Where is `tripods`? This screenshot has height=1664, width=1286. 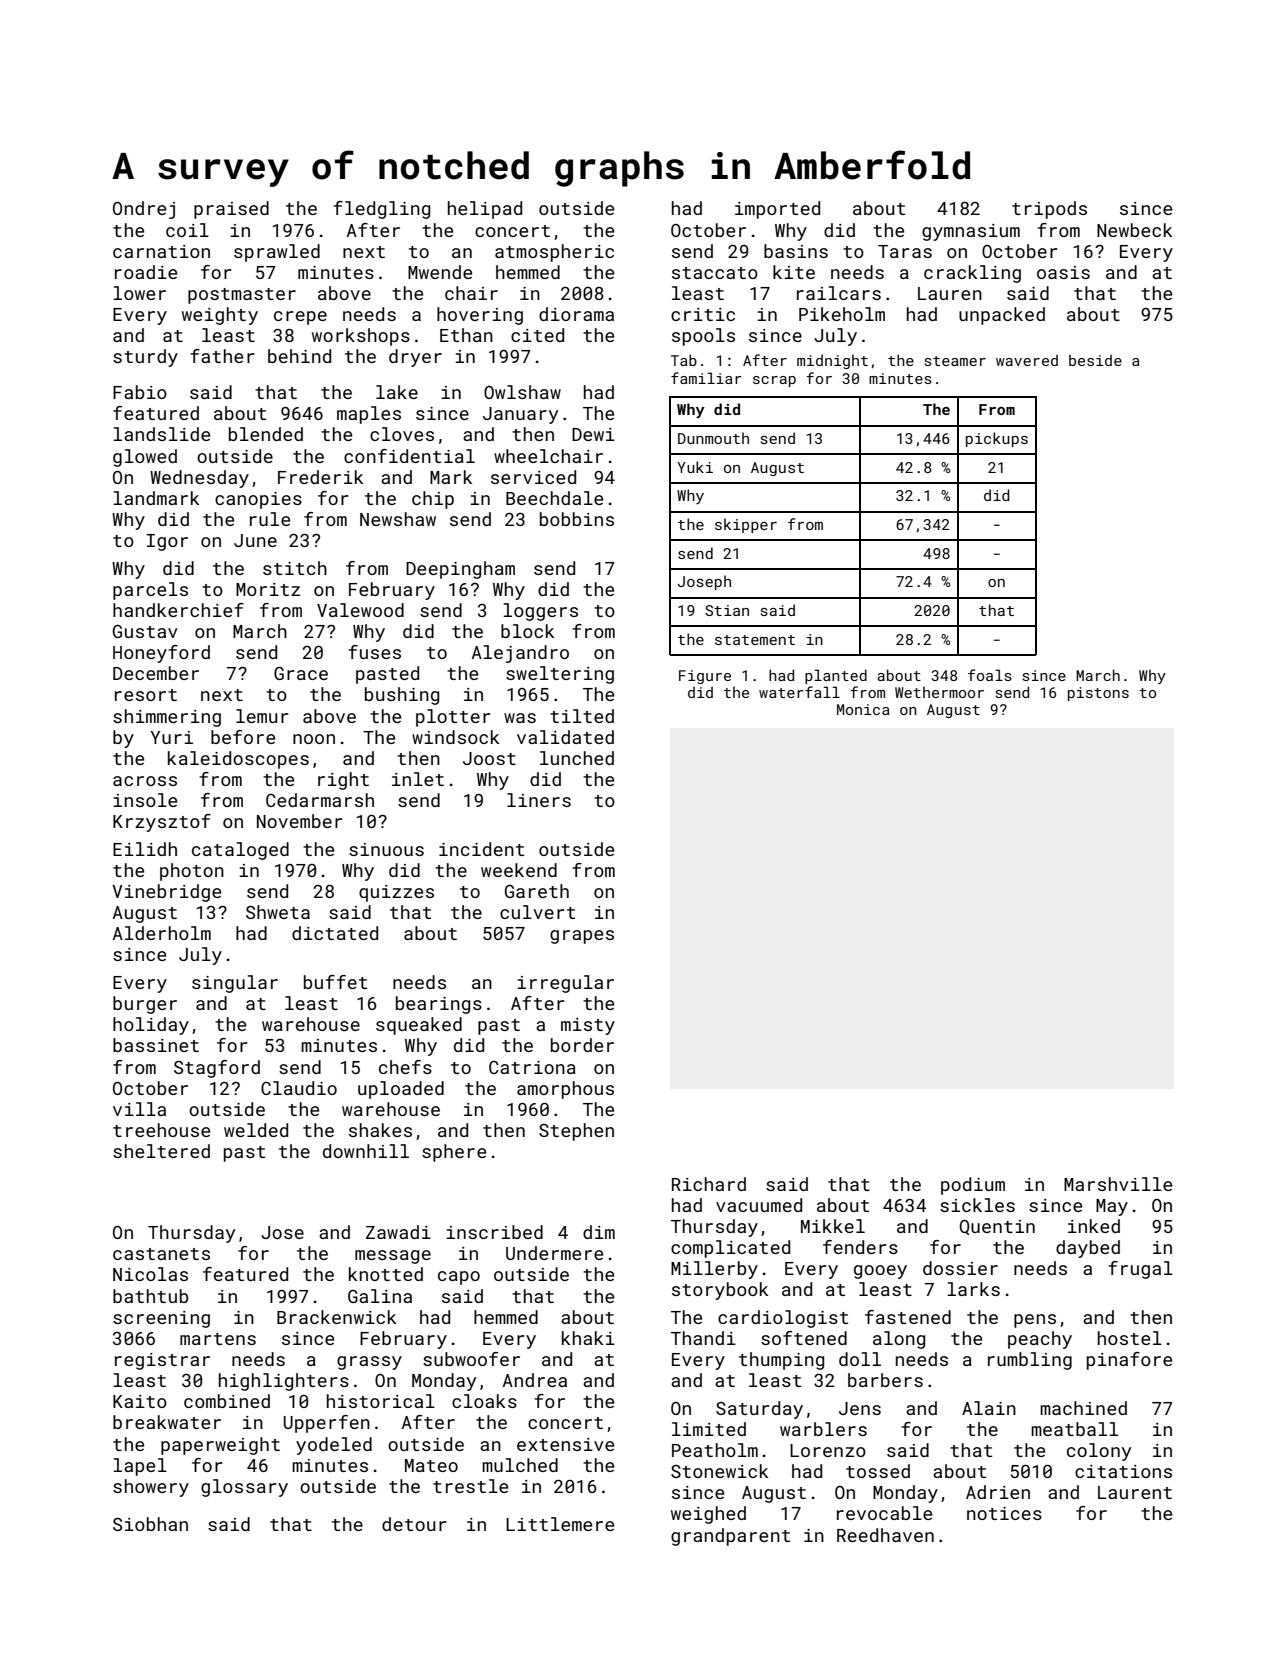
tripods is located at coordinates (1049, 210).
